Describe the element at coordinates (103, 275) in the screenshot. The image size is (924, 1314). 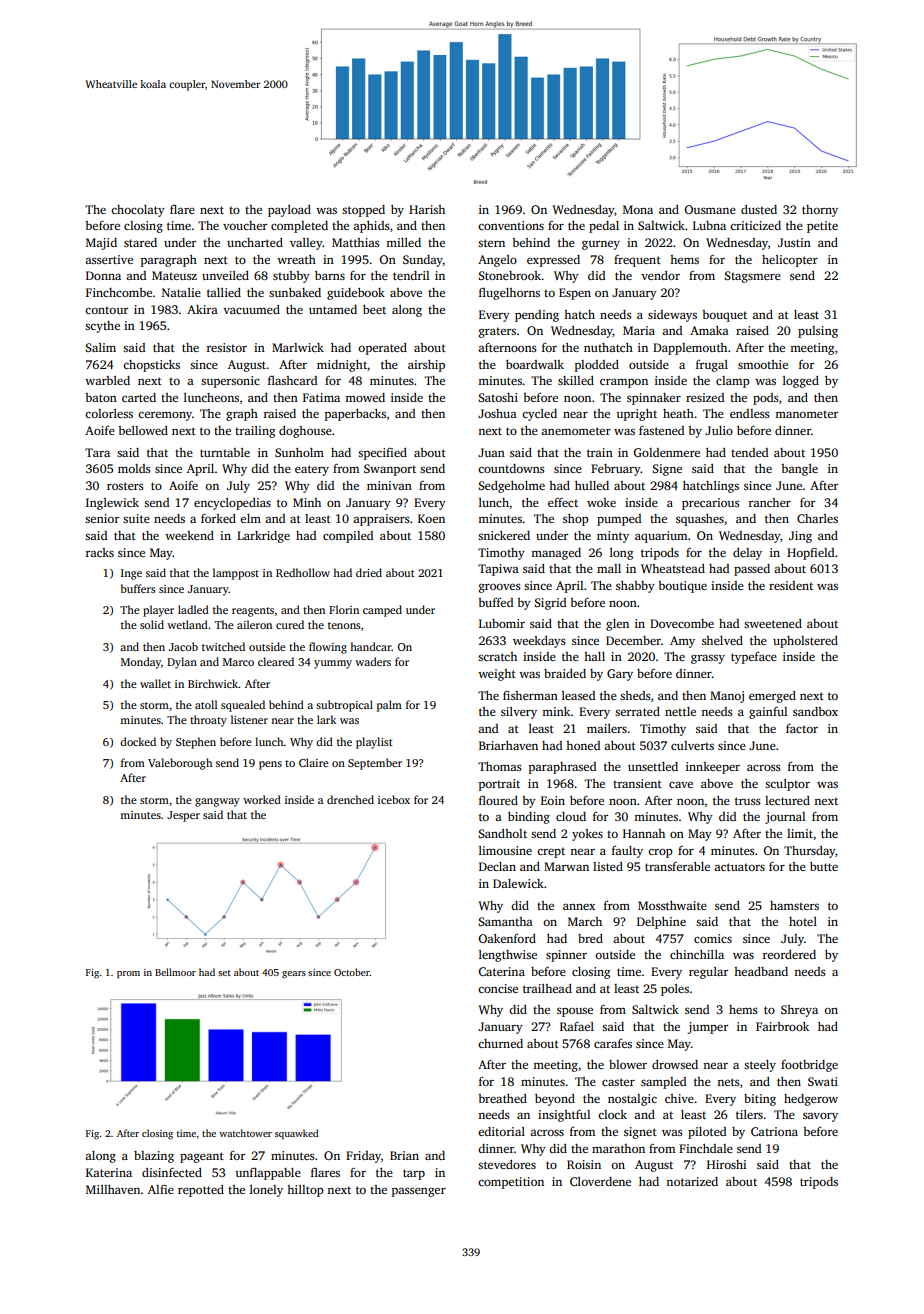
I see `Donna` at that location.
